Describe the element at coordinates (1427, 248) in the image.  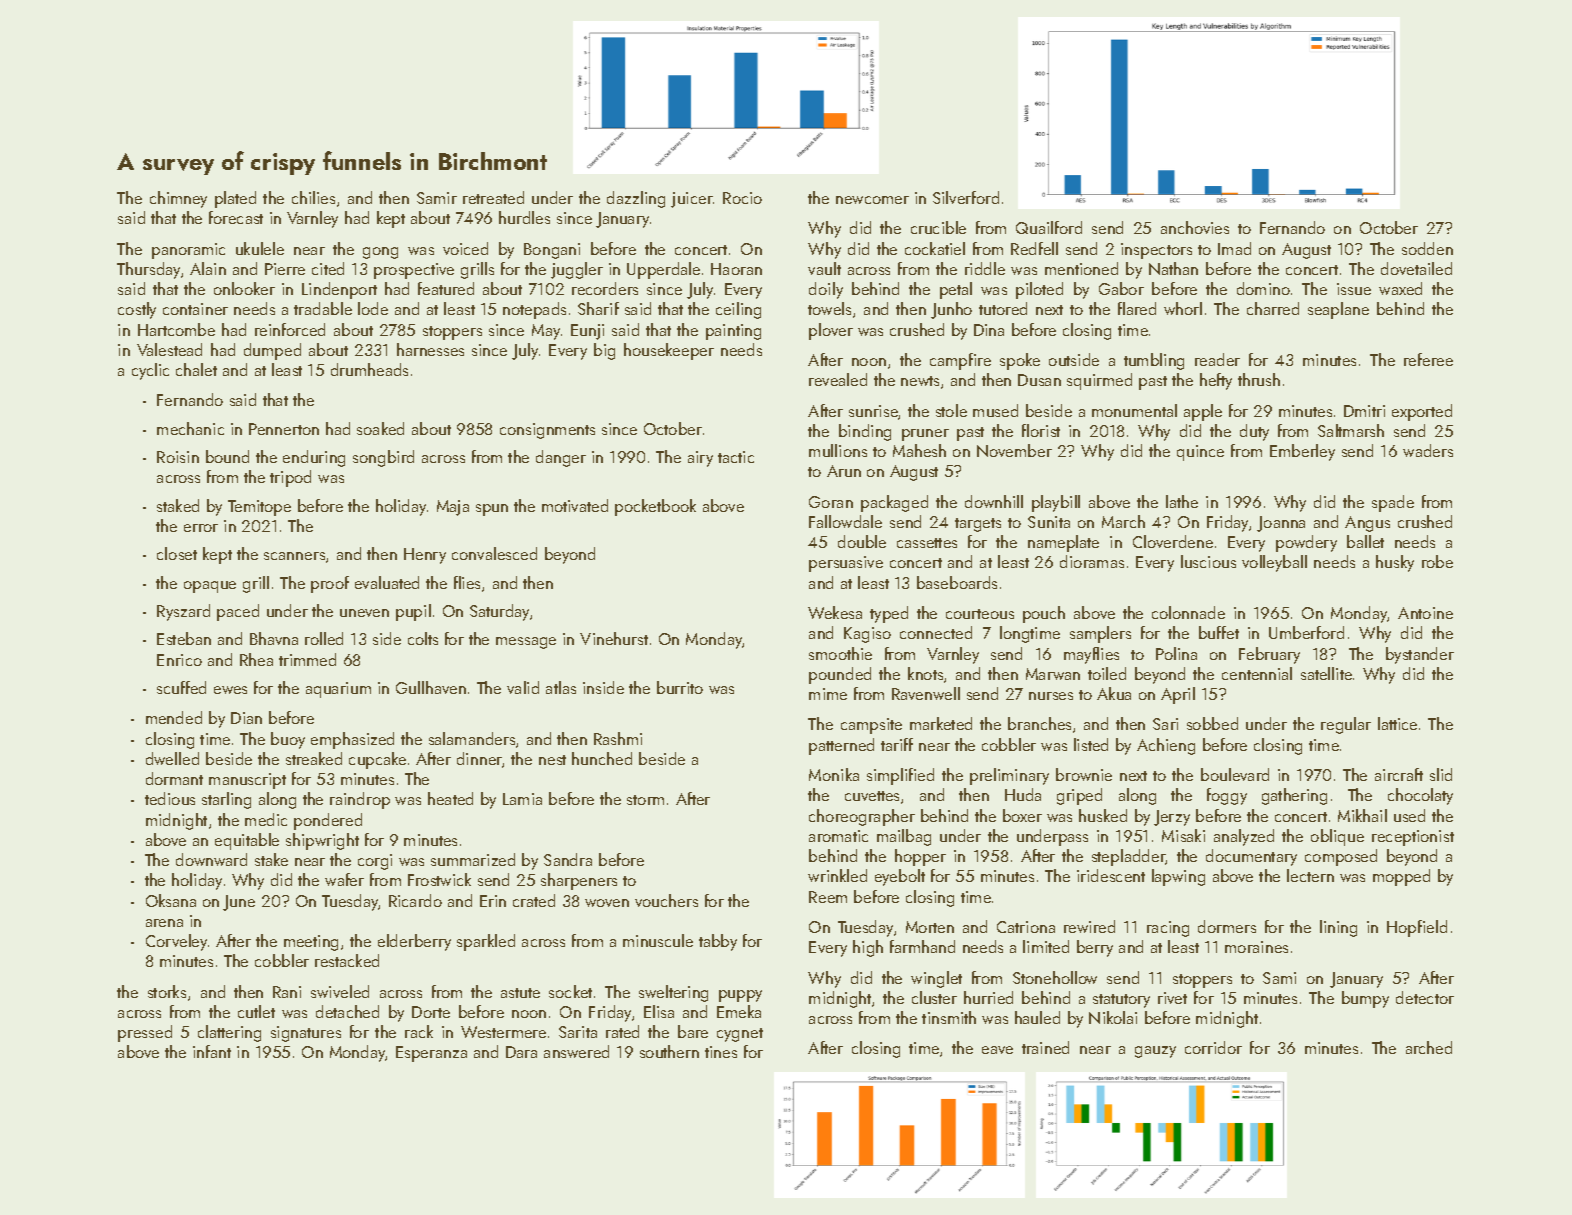
I see `sodden` at that location.
